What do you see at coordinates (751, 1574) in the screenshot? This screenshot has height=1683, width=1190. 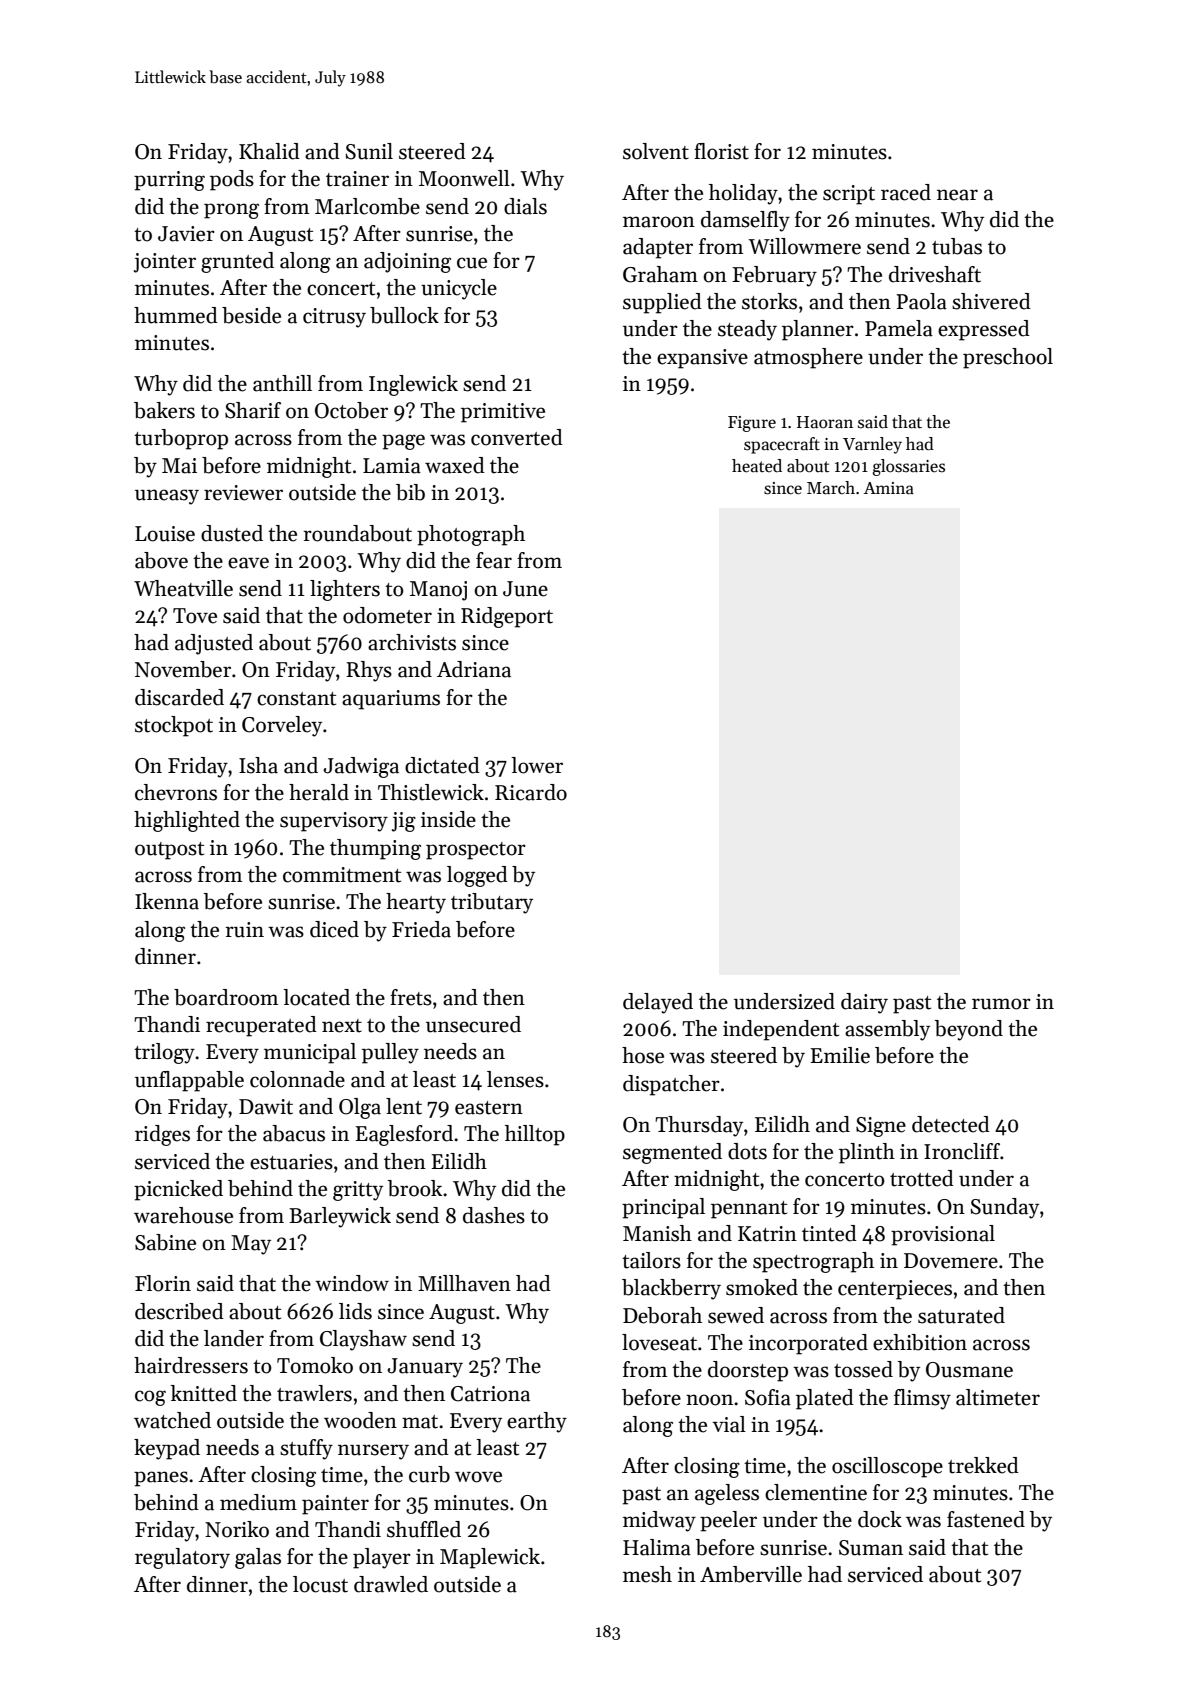 I see `Amberville` at bounding box center [751, 1574].
